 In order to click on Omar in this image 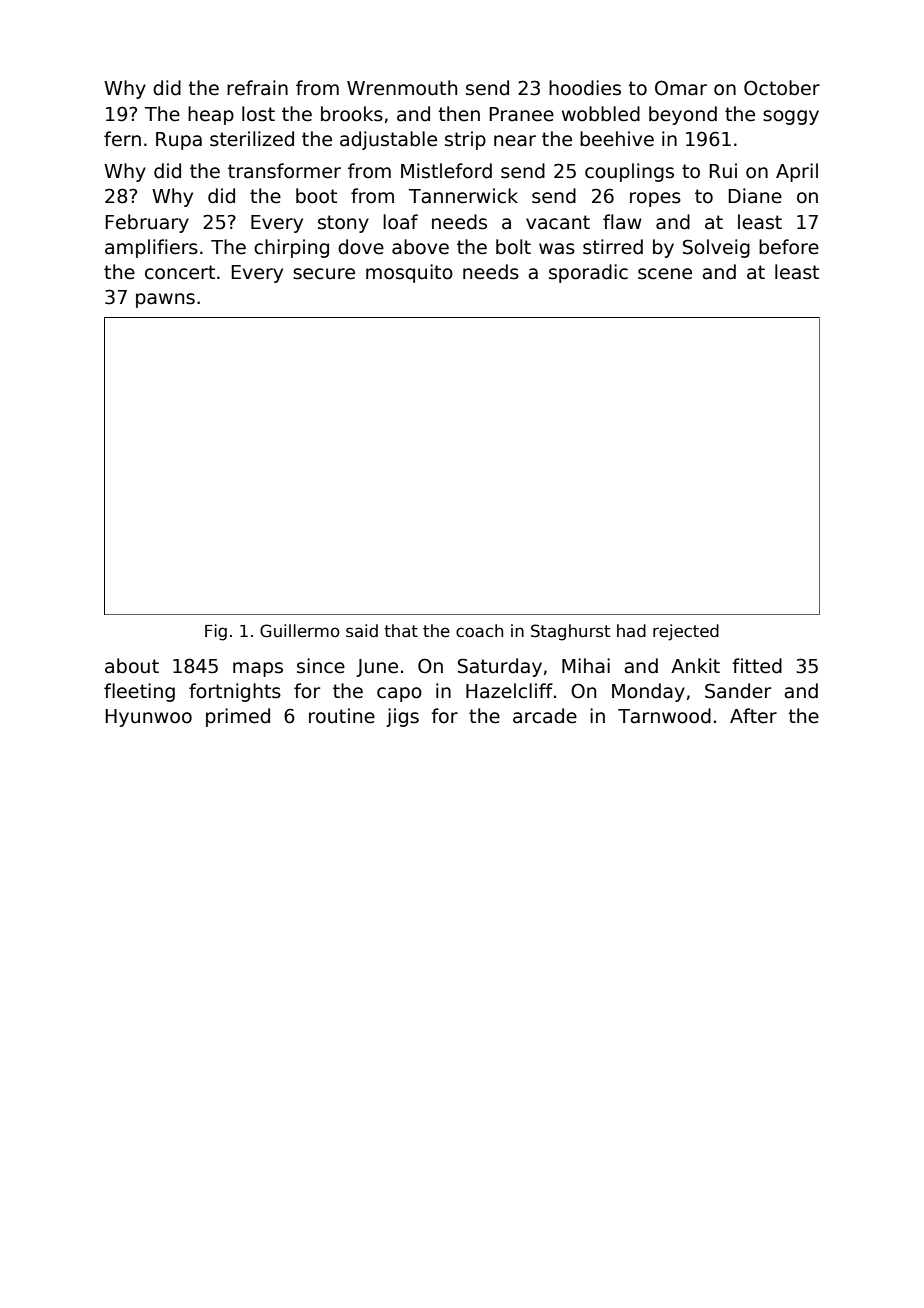, I will do `click(681, 88)`.
